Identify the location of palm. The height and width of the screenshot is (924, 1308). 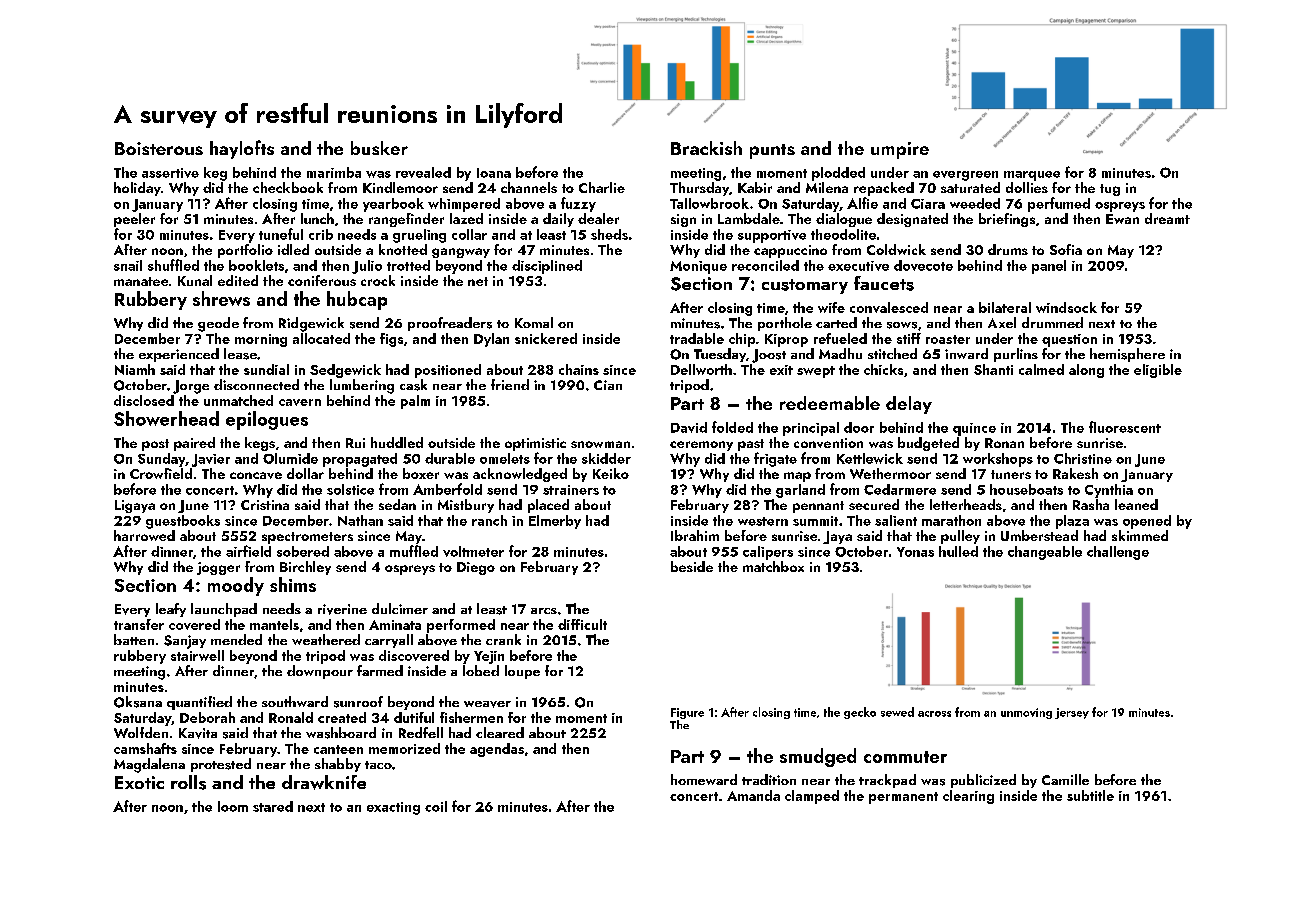
(415, 402).
